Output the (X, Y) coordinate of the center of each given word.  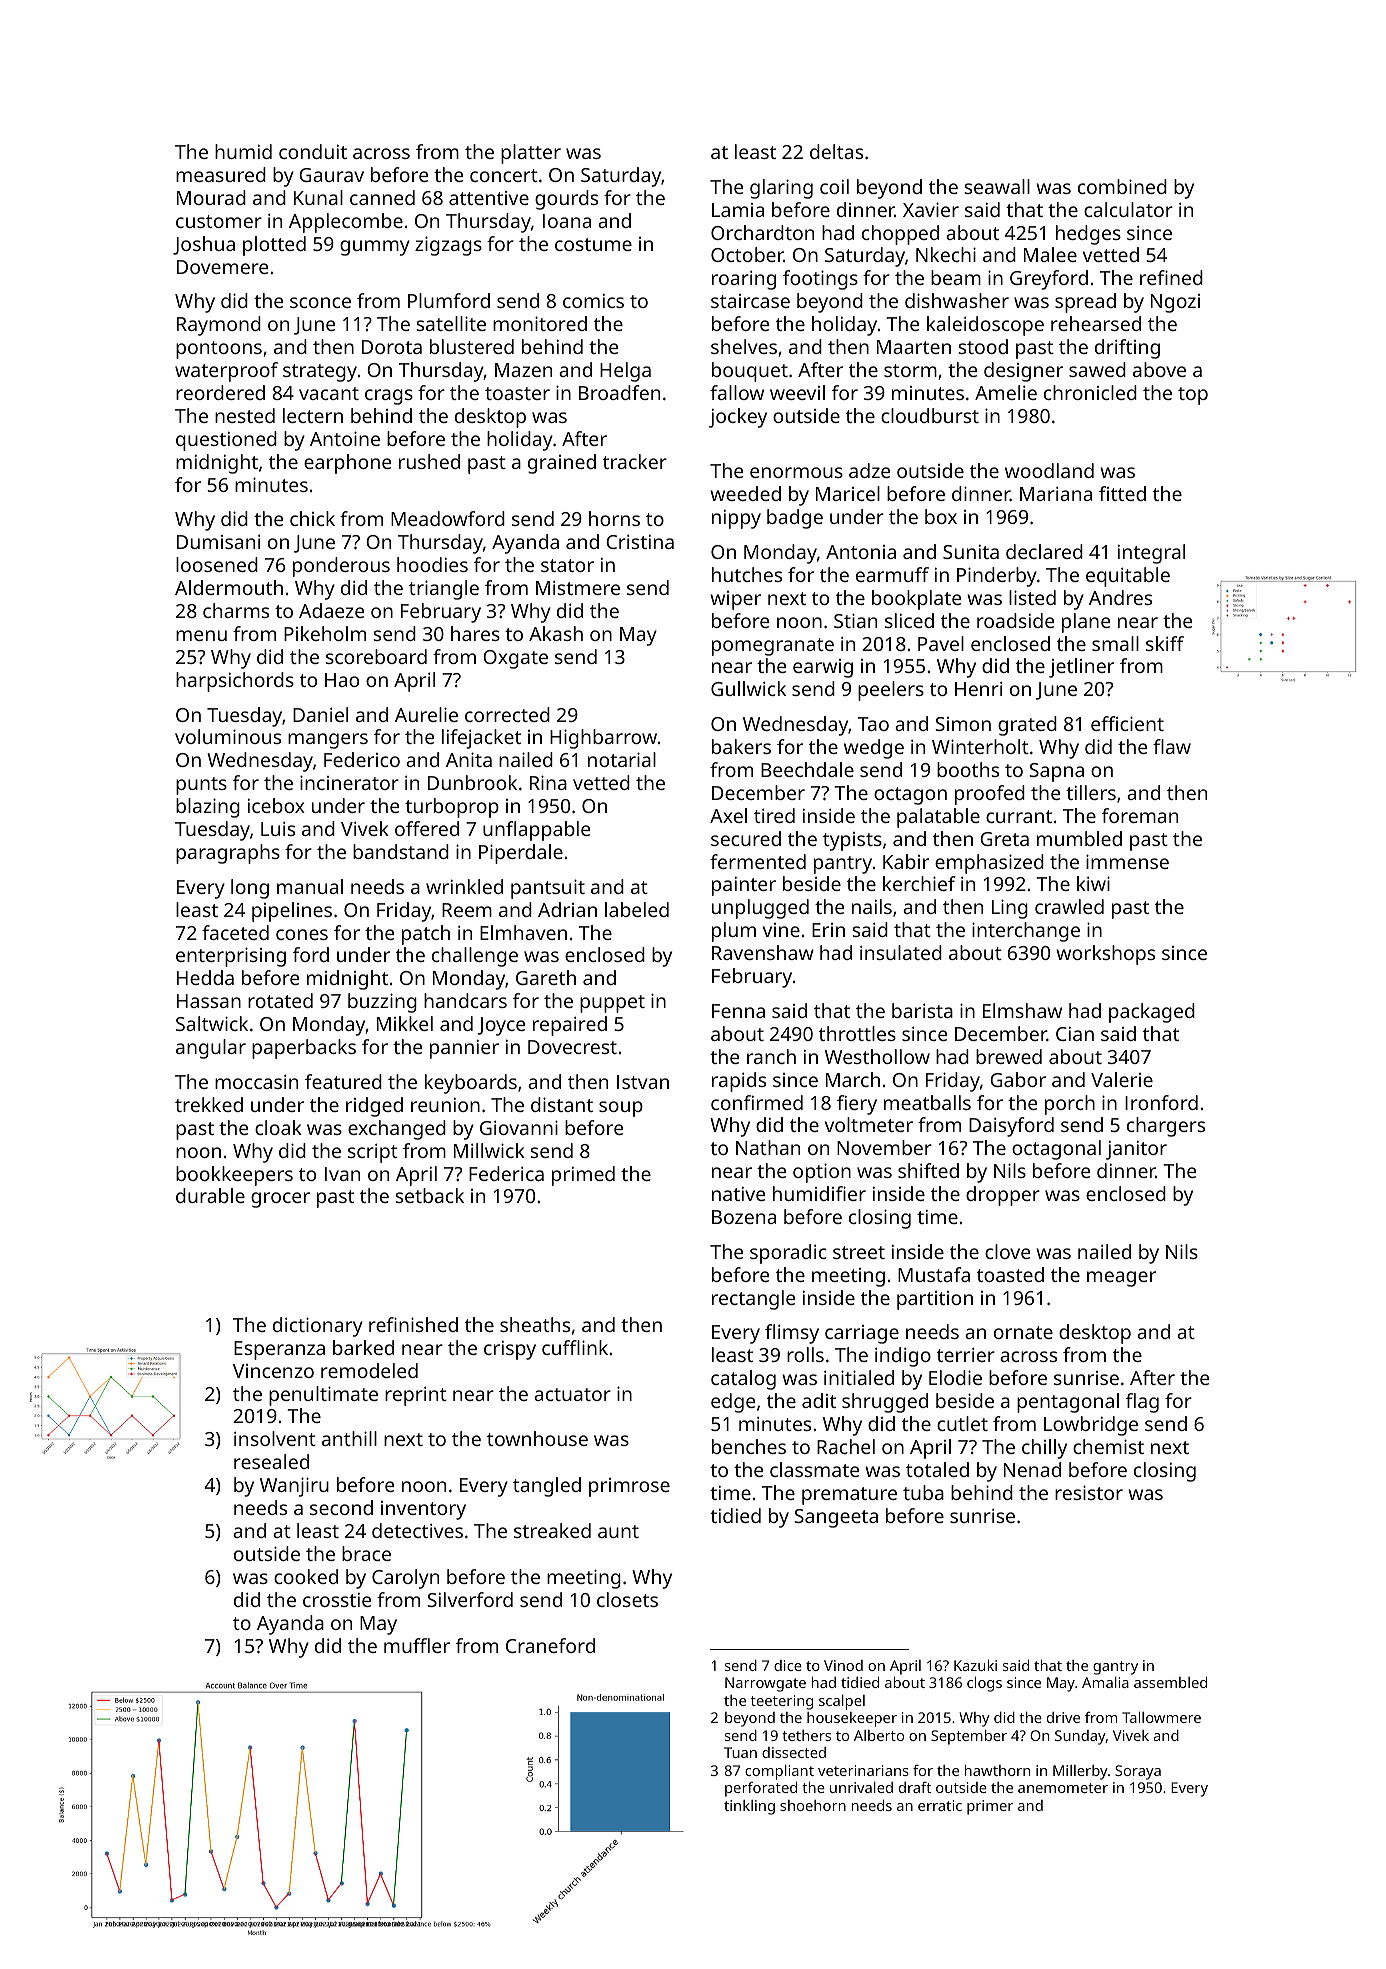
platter (531, 154)
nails (872, 906)
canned (382, 197)
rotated (280, 1000)
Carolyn (405, 1579)
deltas (836, 151)
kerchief (919, 883)
